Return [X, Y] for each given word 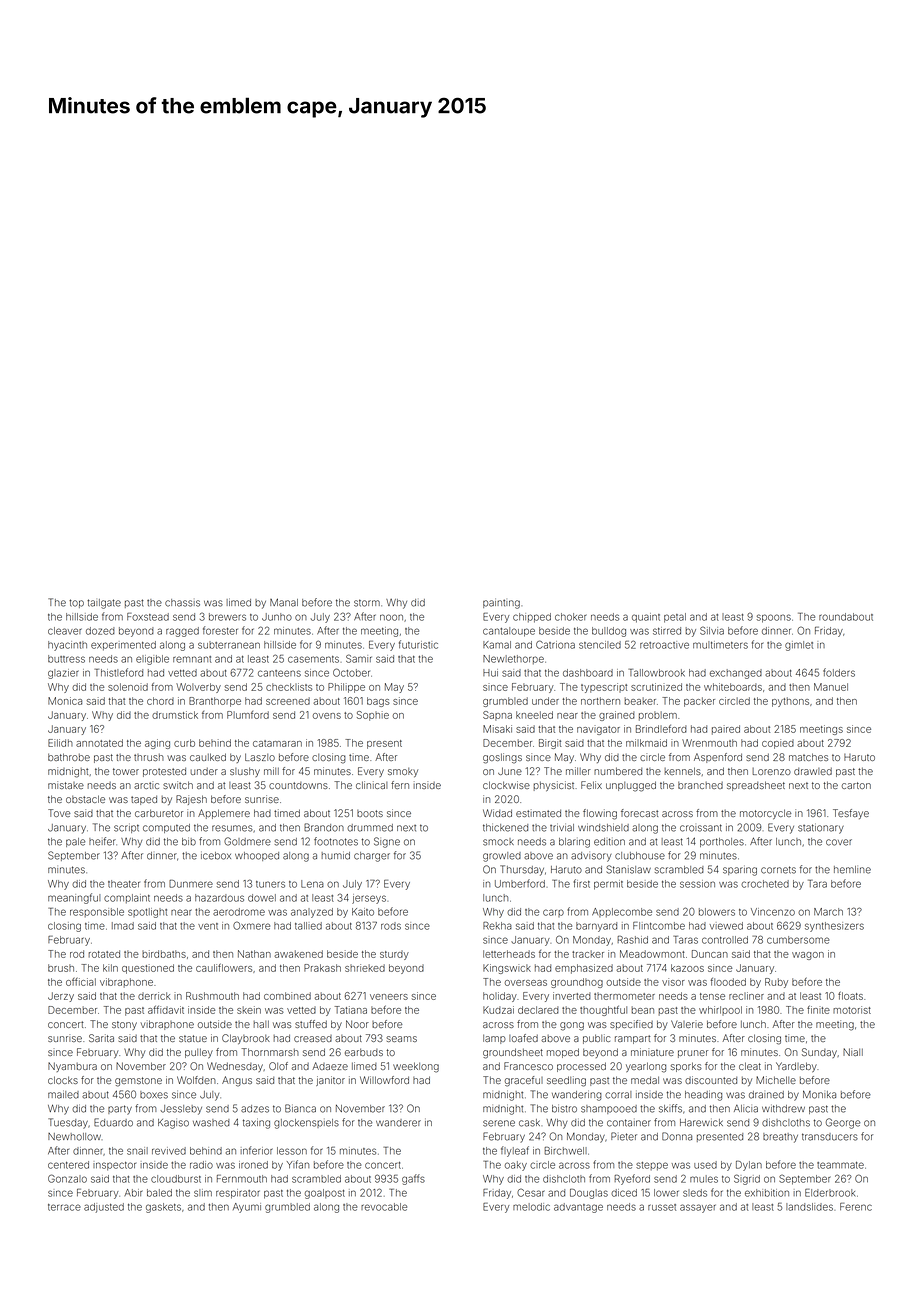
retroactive [664, 645]
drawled [813, 771]
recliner [746, 996]
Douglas [589, 1194]
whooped [257, 856]
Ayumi [247, 1208]
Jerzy [61, 997]
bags [378, 702]
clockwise [506, 785]
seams [401, 1039]
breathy [780, 1138]
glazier [63, 674]
